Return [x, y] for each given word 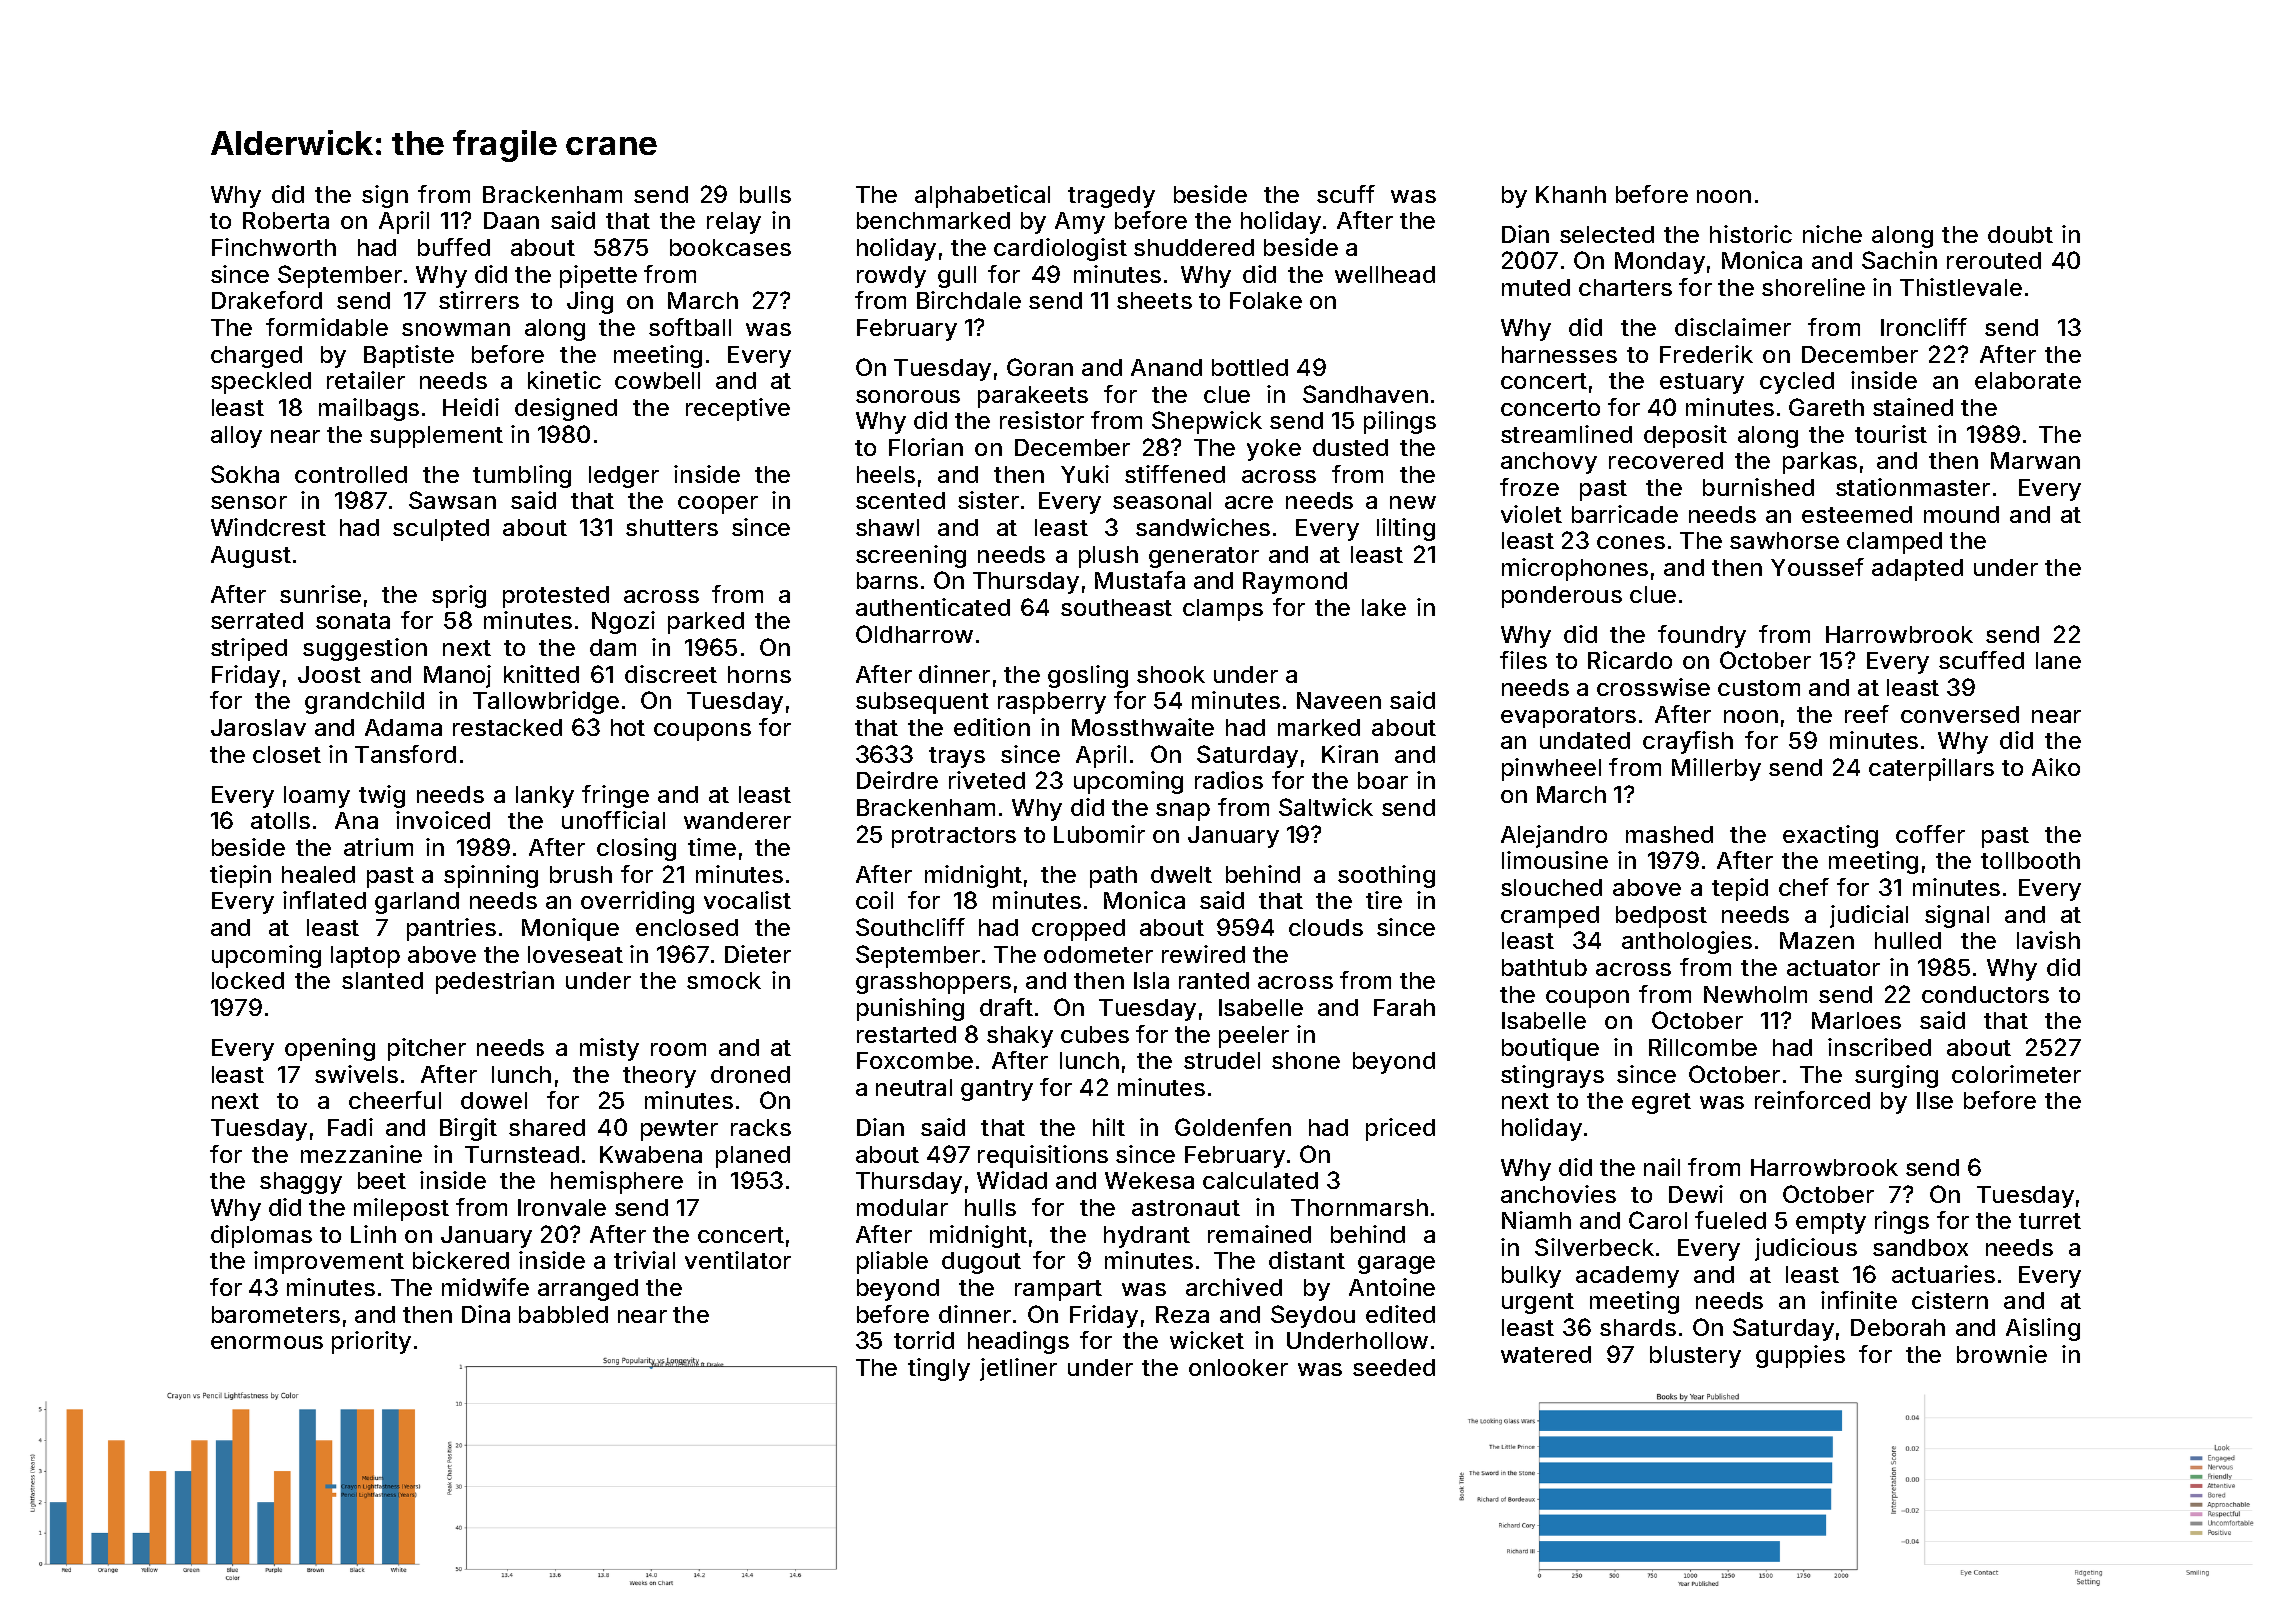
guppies [1800, 1356]
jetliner [1018, 1369]
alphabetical [982, 196]
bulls [765, 194]
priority [371, 1342]
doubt [2020, 234]
